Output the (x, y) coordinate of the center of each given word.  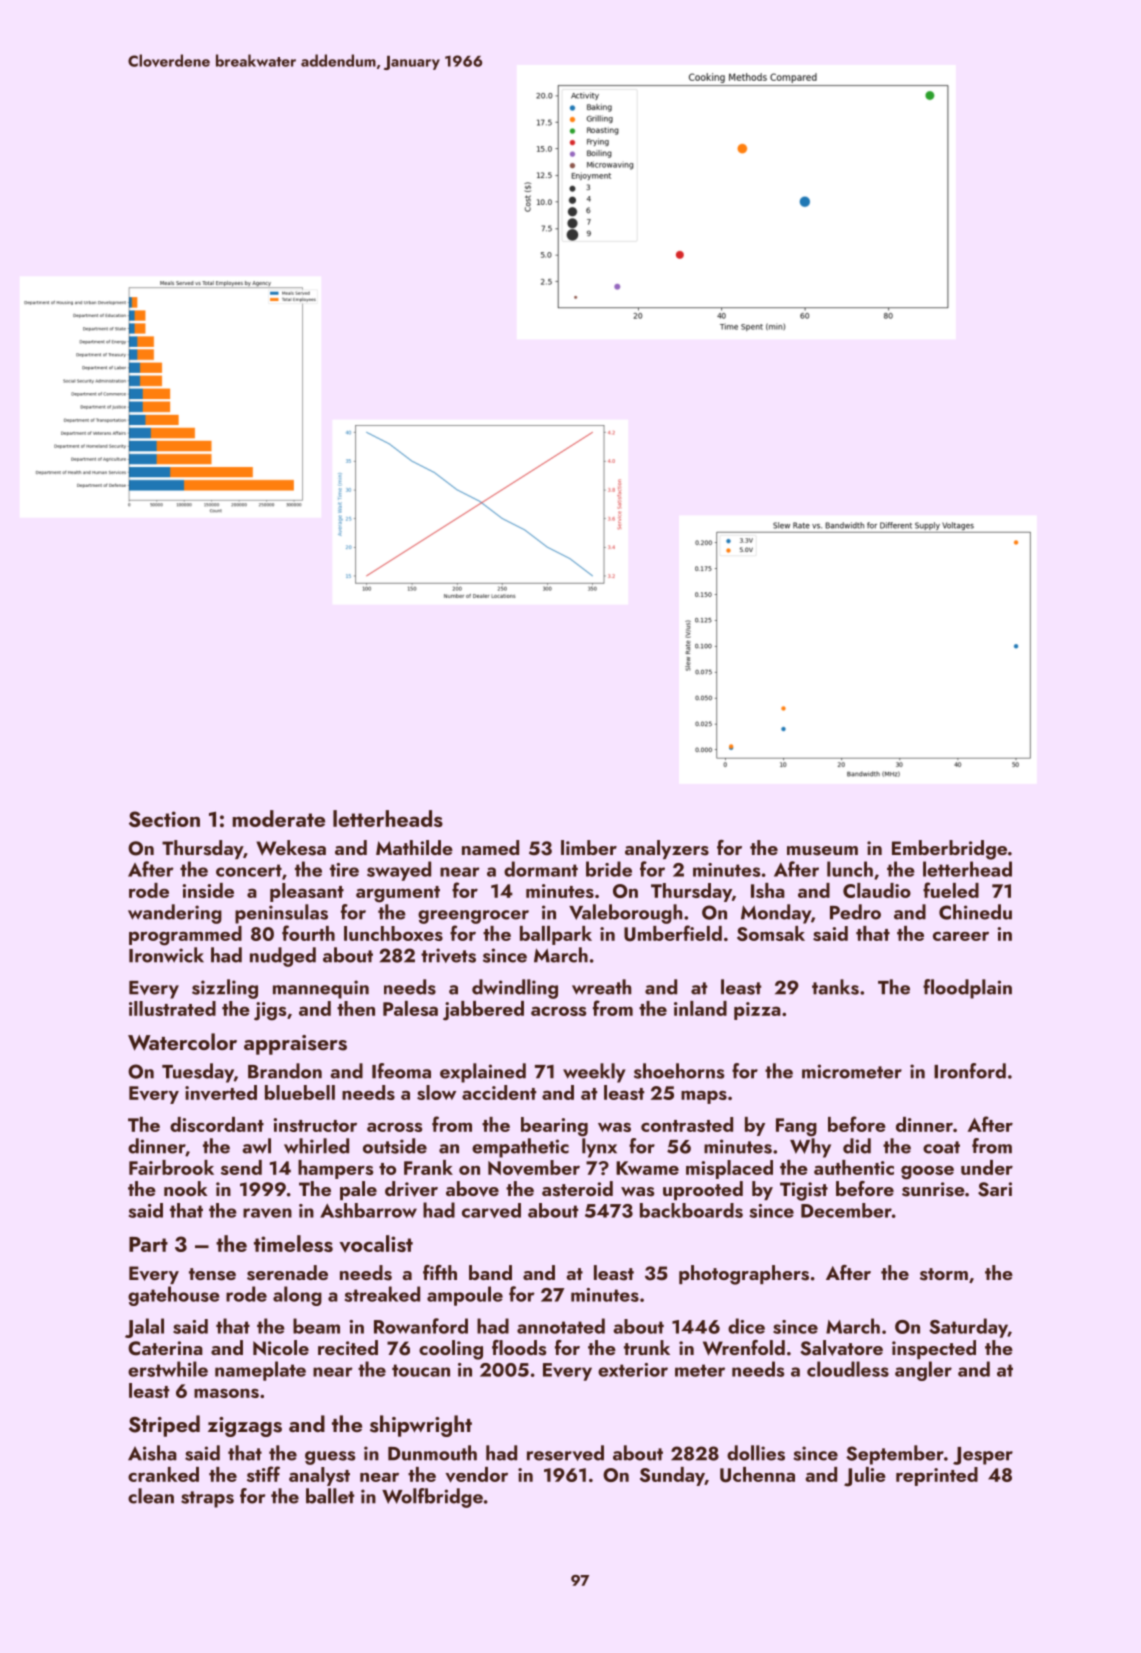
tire (344, 870)
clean (151, 1496)
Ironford (970, 1071)
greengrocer (473, 917)
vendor (476, 1475)
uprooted (703, 1190)
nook (186, 1188)
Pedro (855, 912)
